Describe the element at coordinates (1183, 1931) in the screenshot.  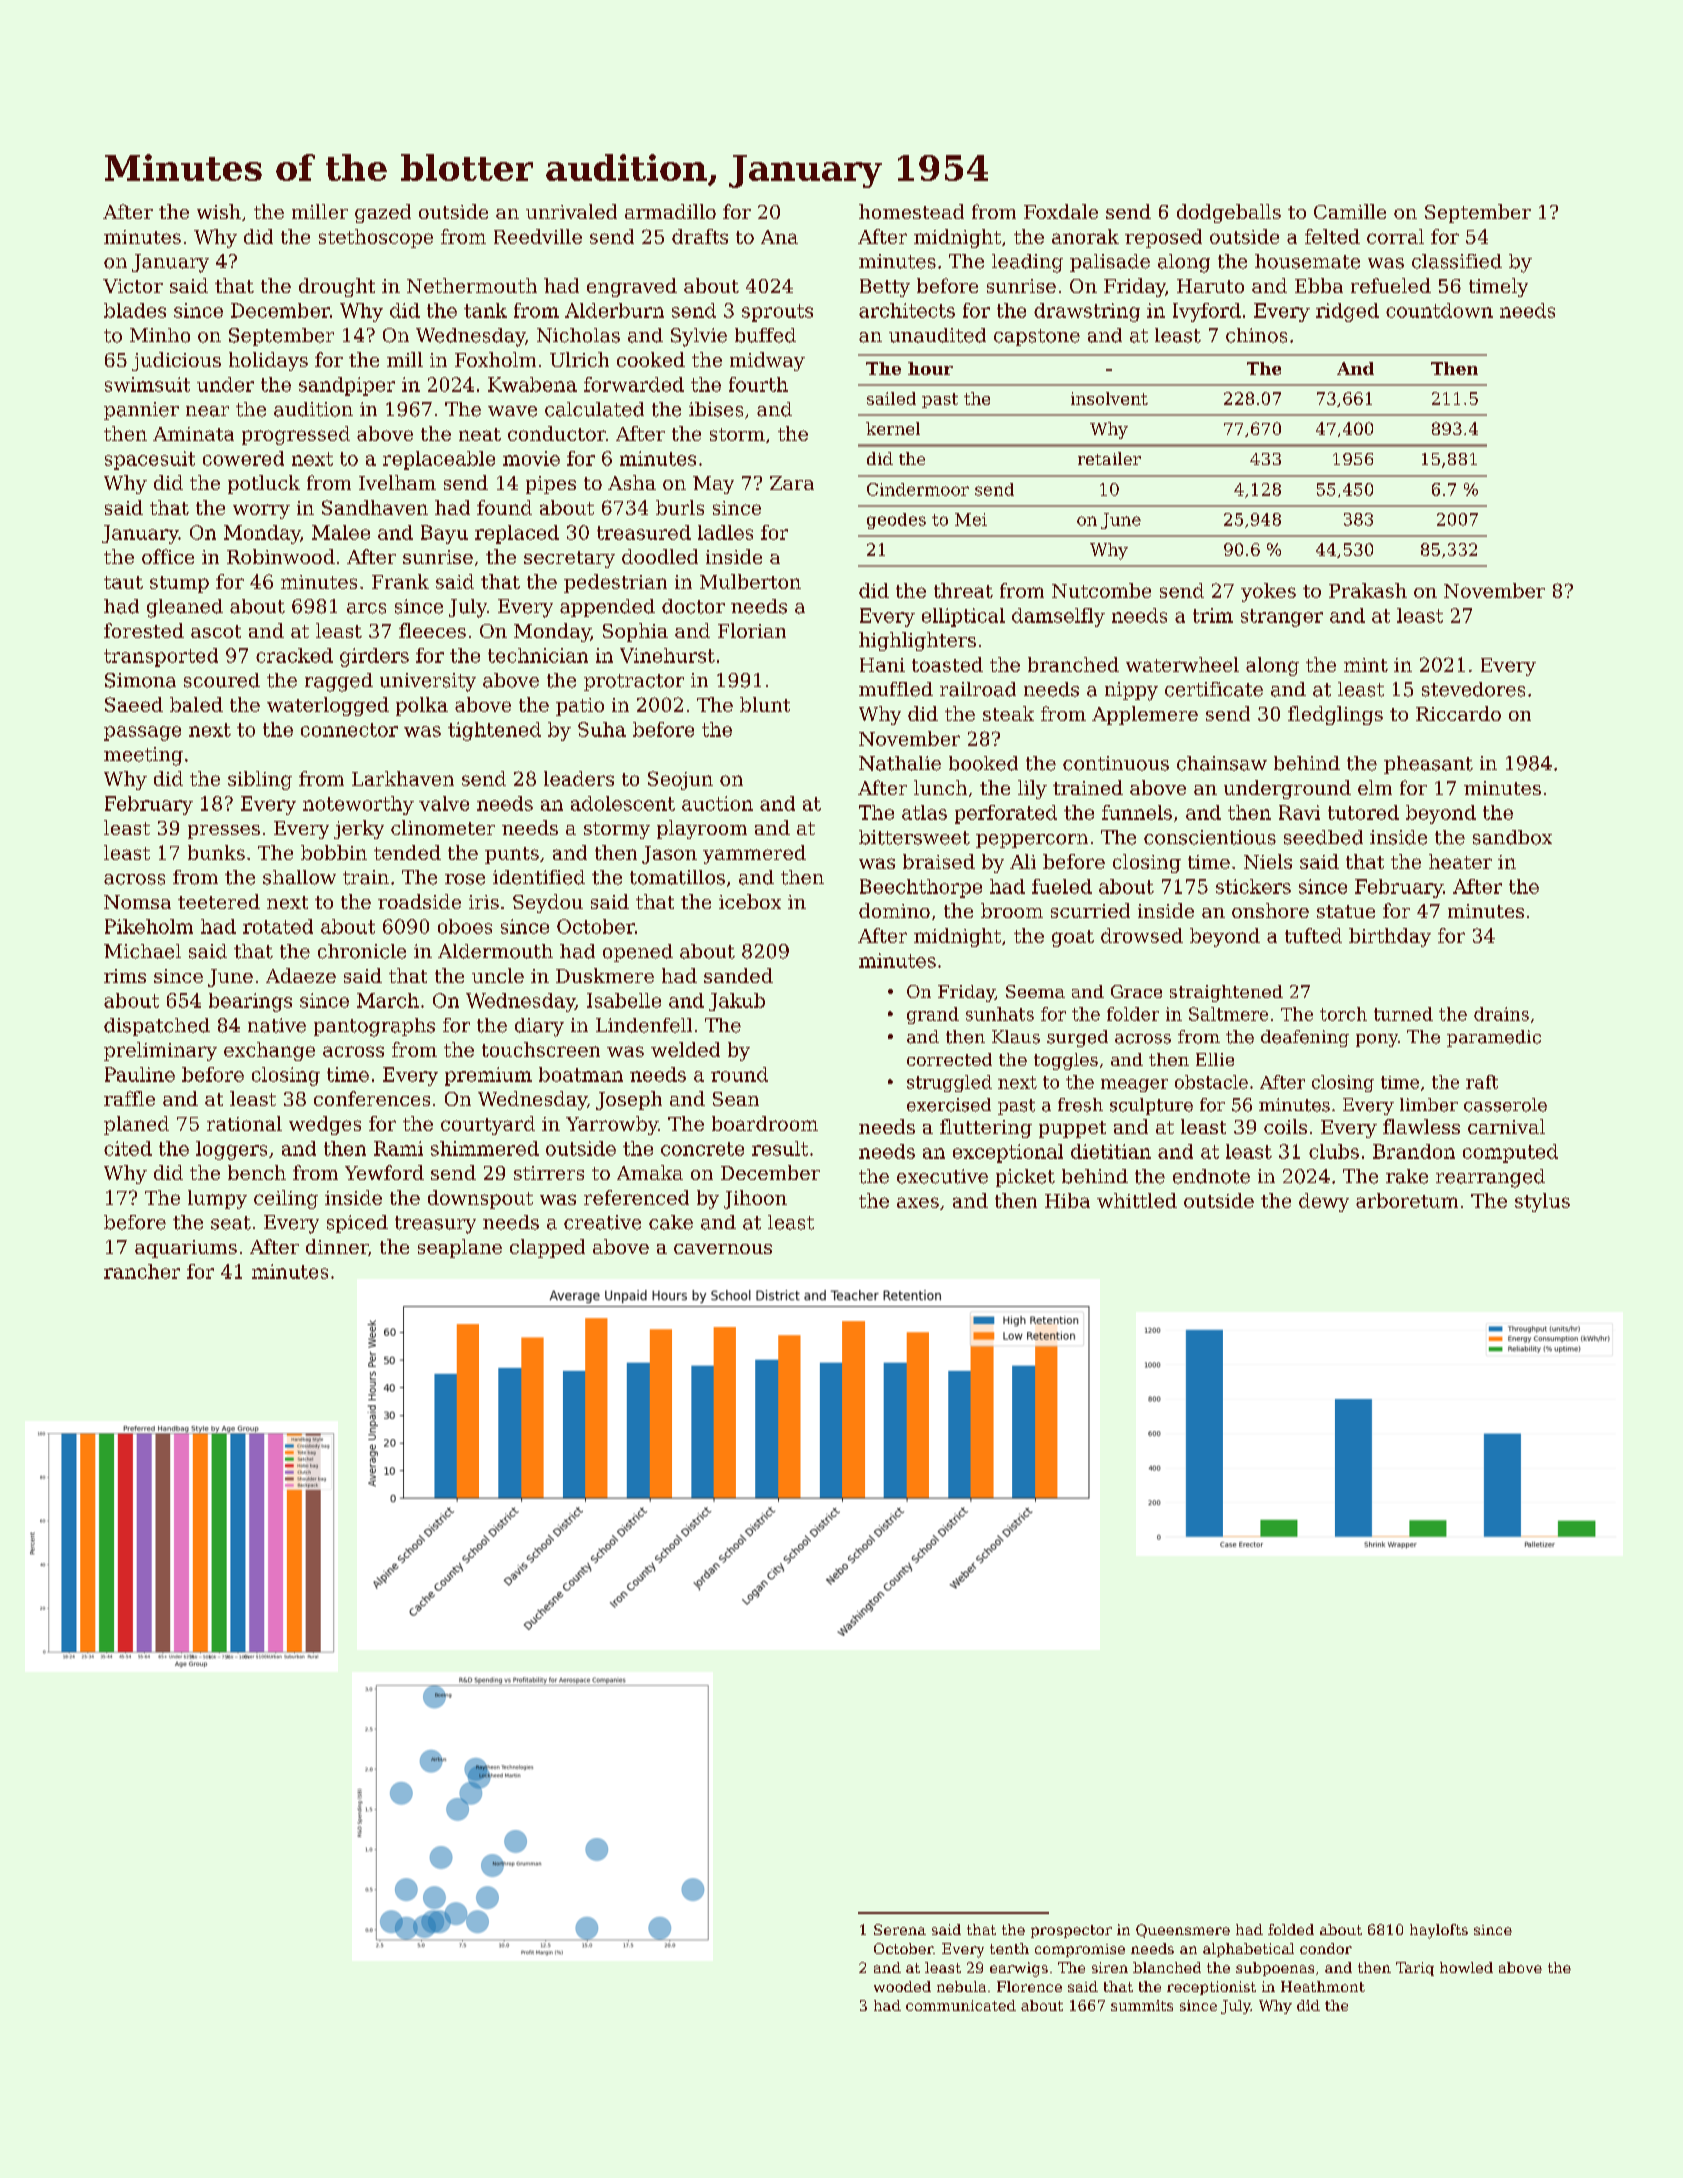
I see `Queensmere` at that location.
